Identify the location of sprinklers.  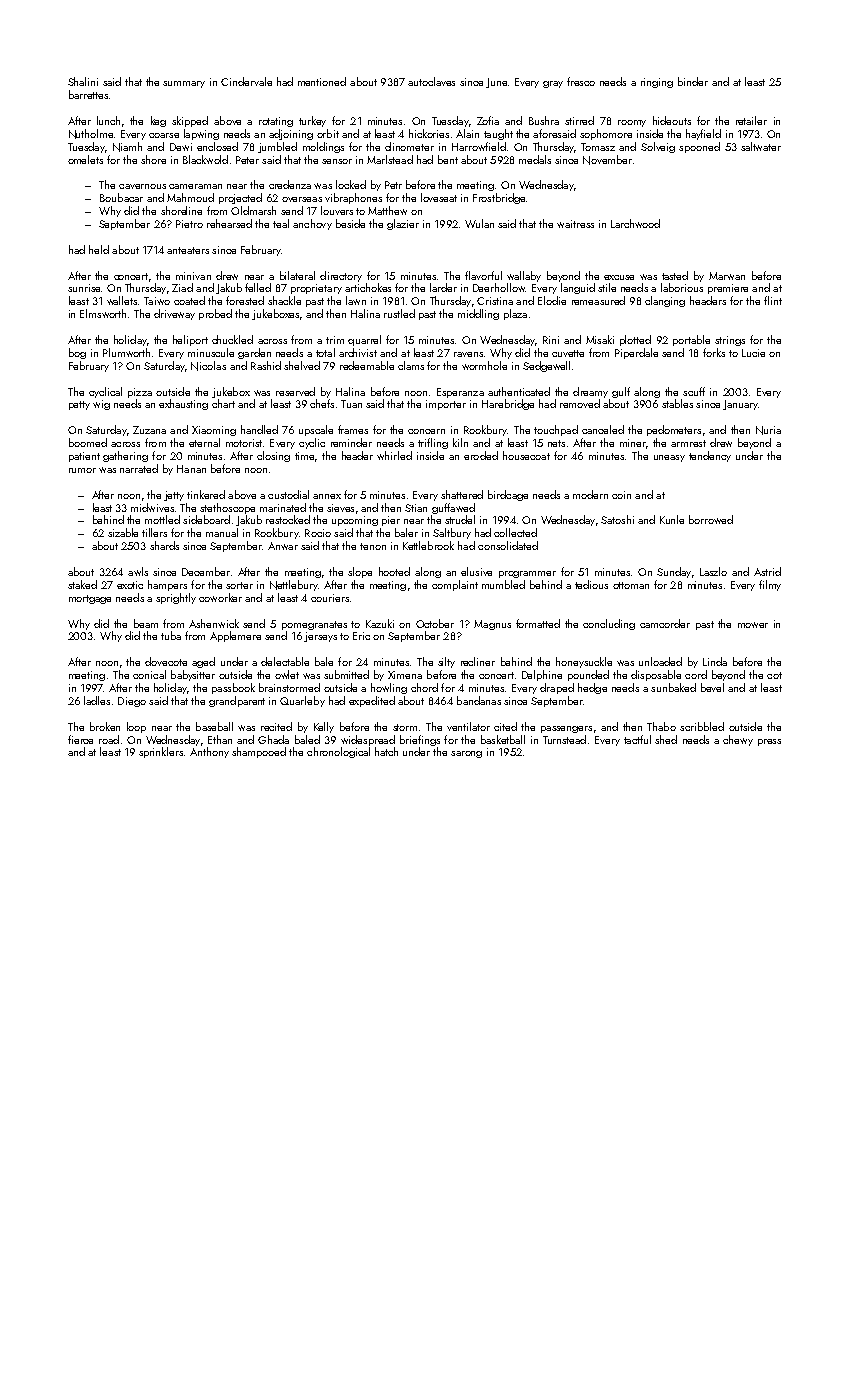
(161, 752).
